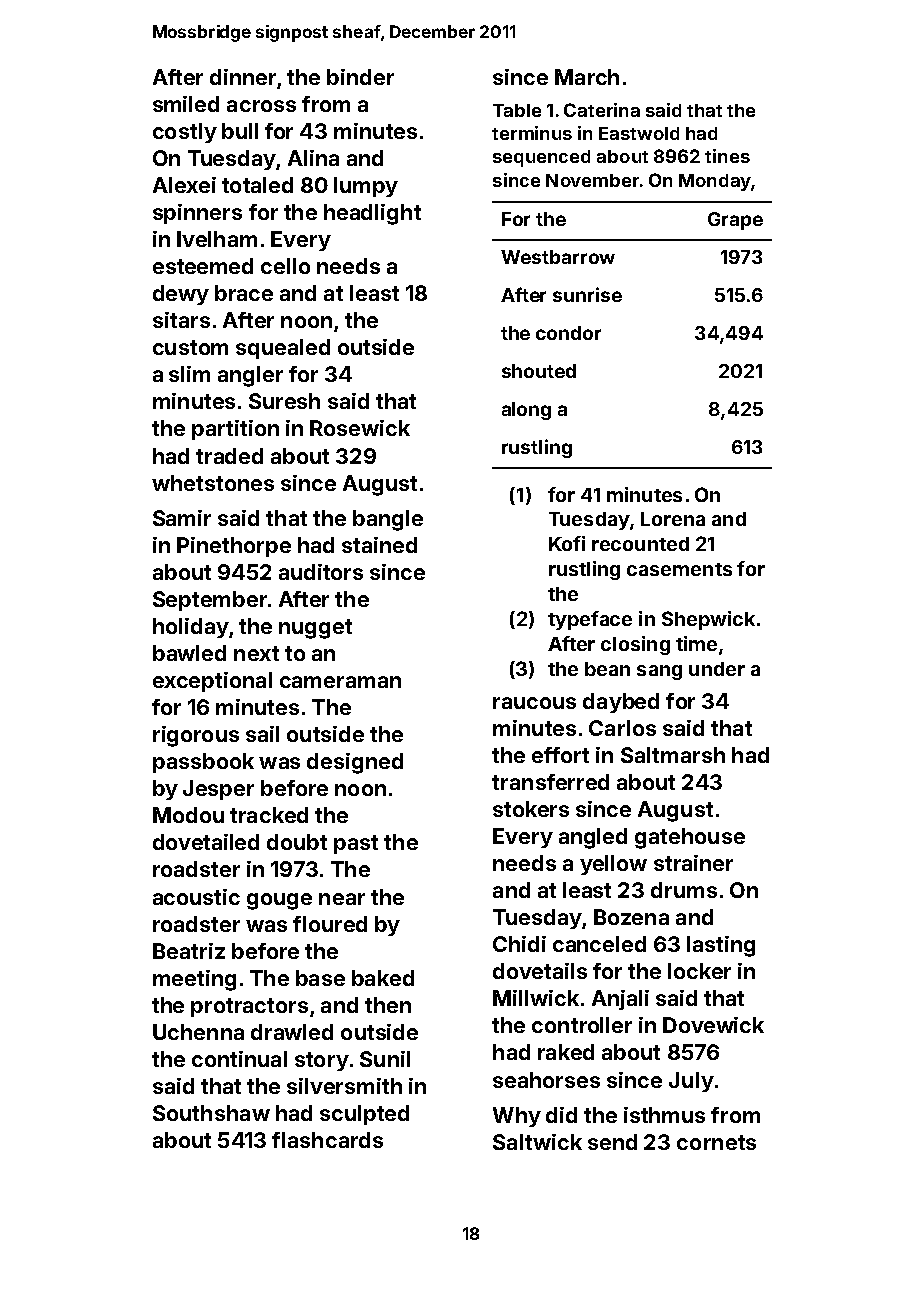 The image size is (924, 1311). I want to click on dewy, so click(181, 295).
